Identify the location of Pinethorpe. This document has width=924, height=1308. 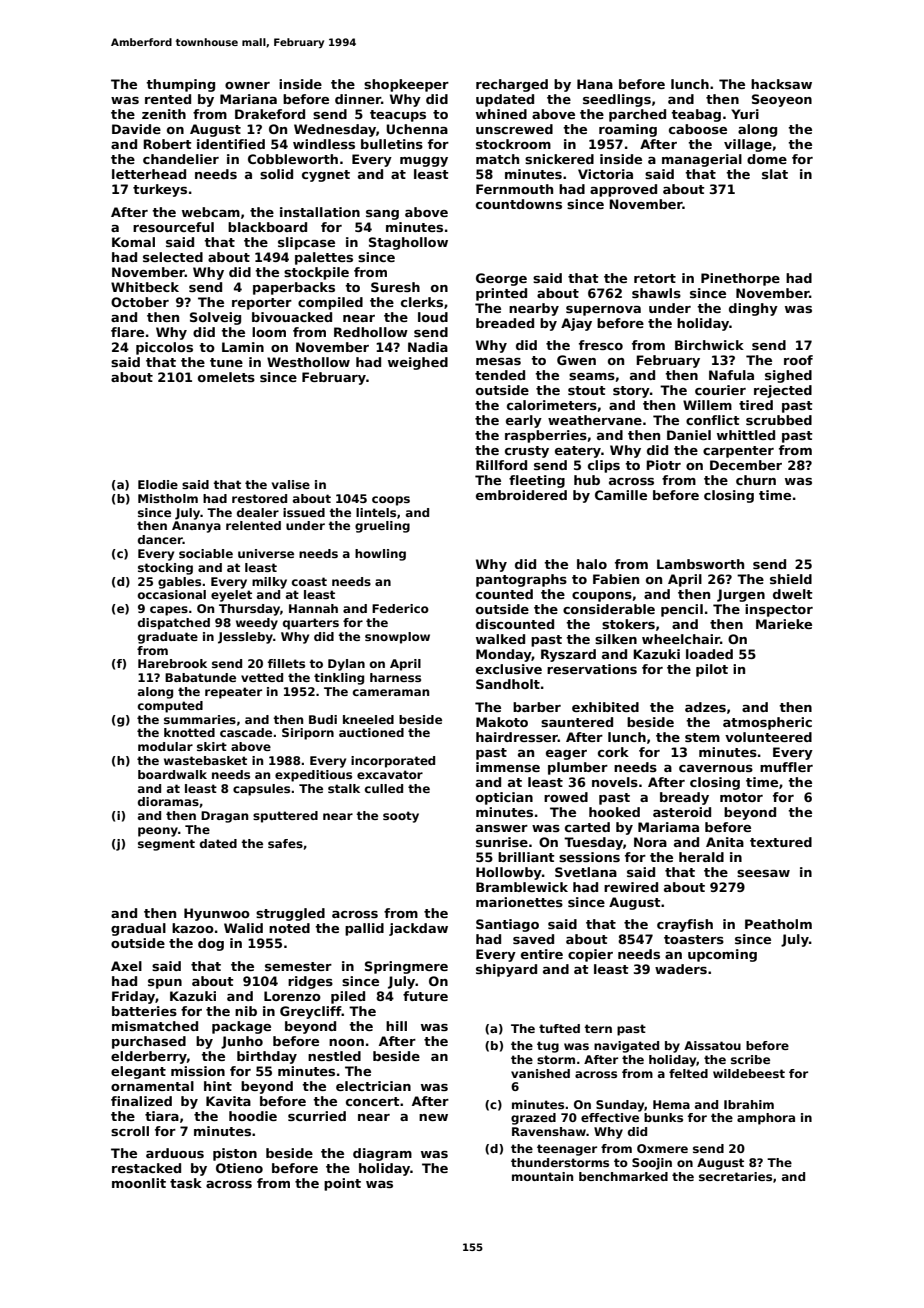
(740, 279).
